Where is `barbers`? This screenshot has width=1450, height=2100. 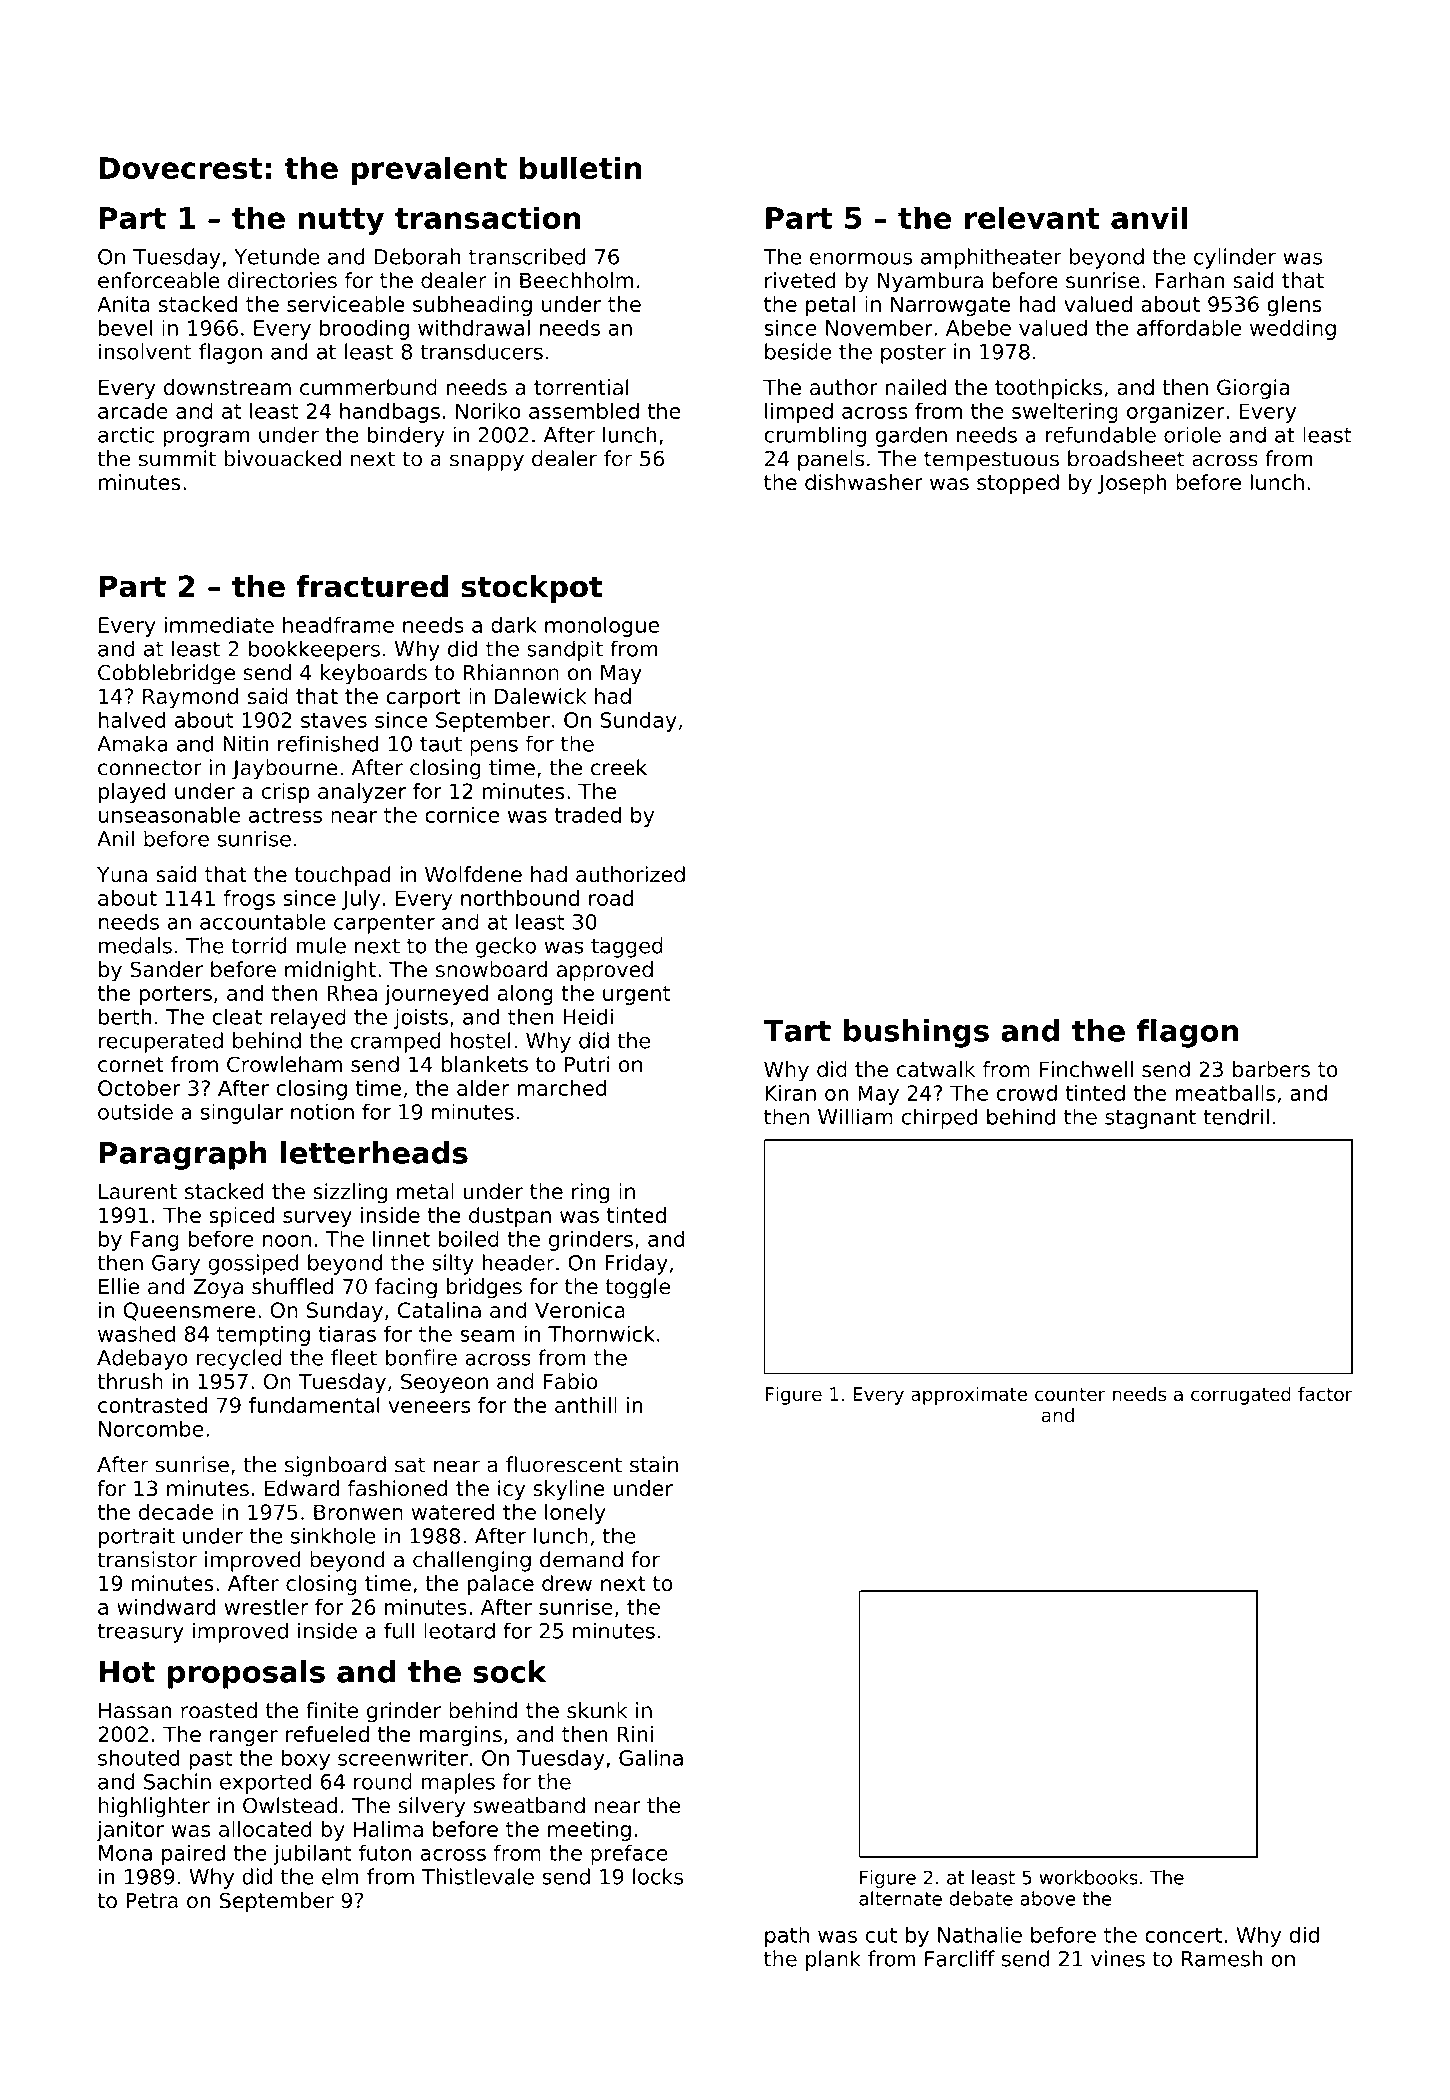 barbers is located at coordinates (1271, 1069).
